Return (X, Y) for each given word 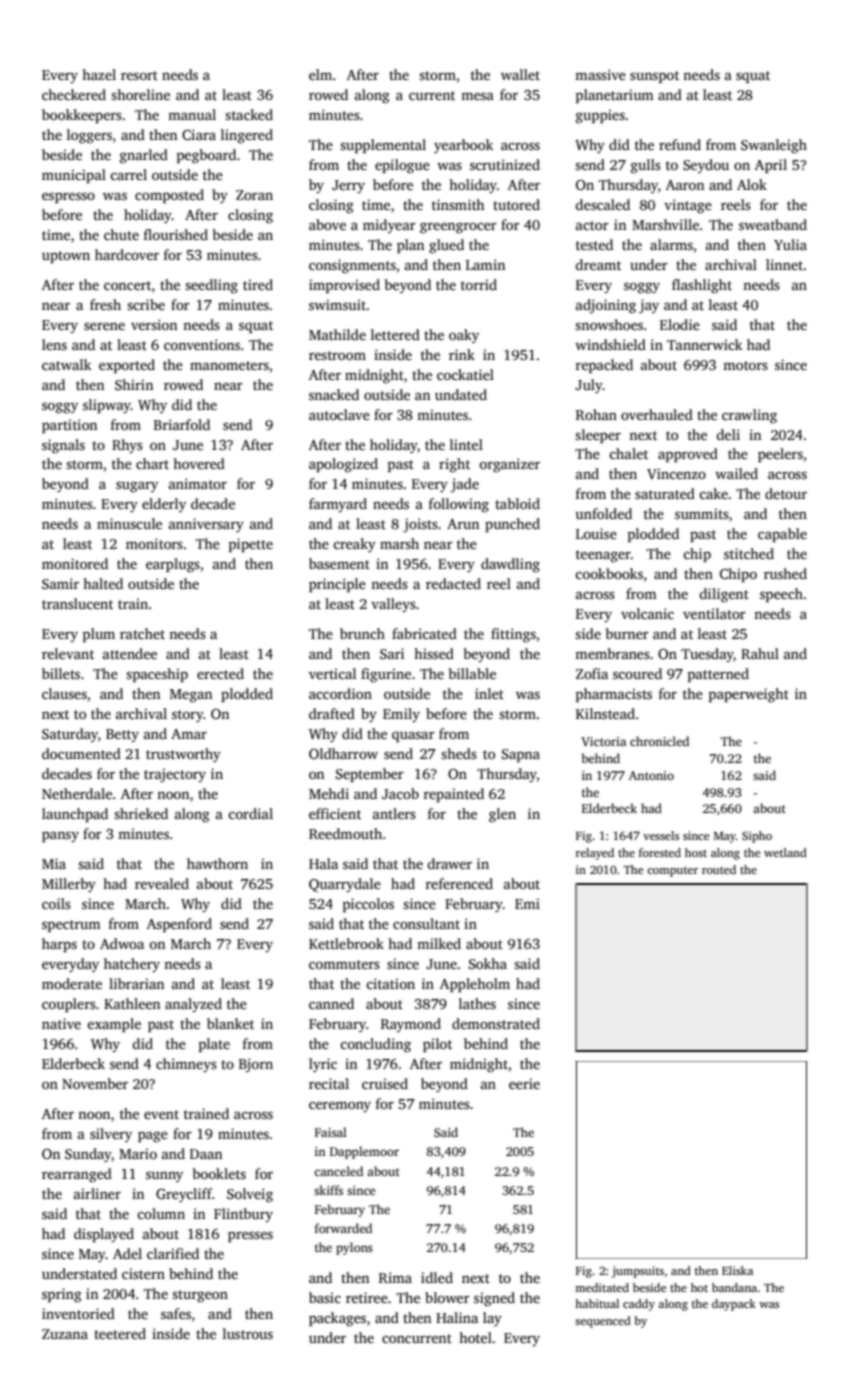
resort (139, 75)
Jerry (348, 186)
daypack (734, 1305)
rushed (785, 573)
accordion (340, 693)
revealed (162, 883)
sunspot (654, 77)
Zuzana (65, 1334)
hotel (475, 1337)
